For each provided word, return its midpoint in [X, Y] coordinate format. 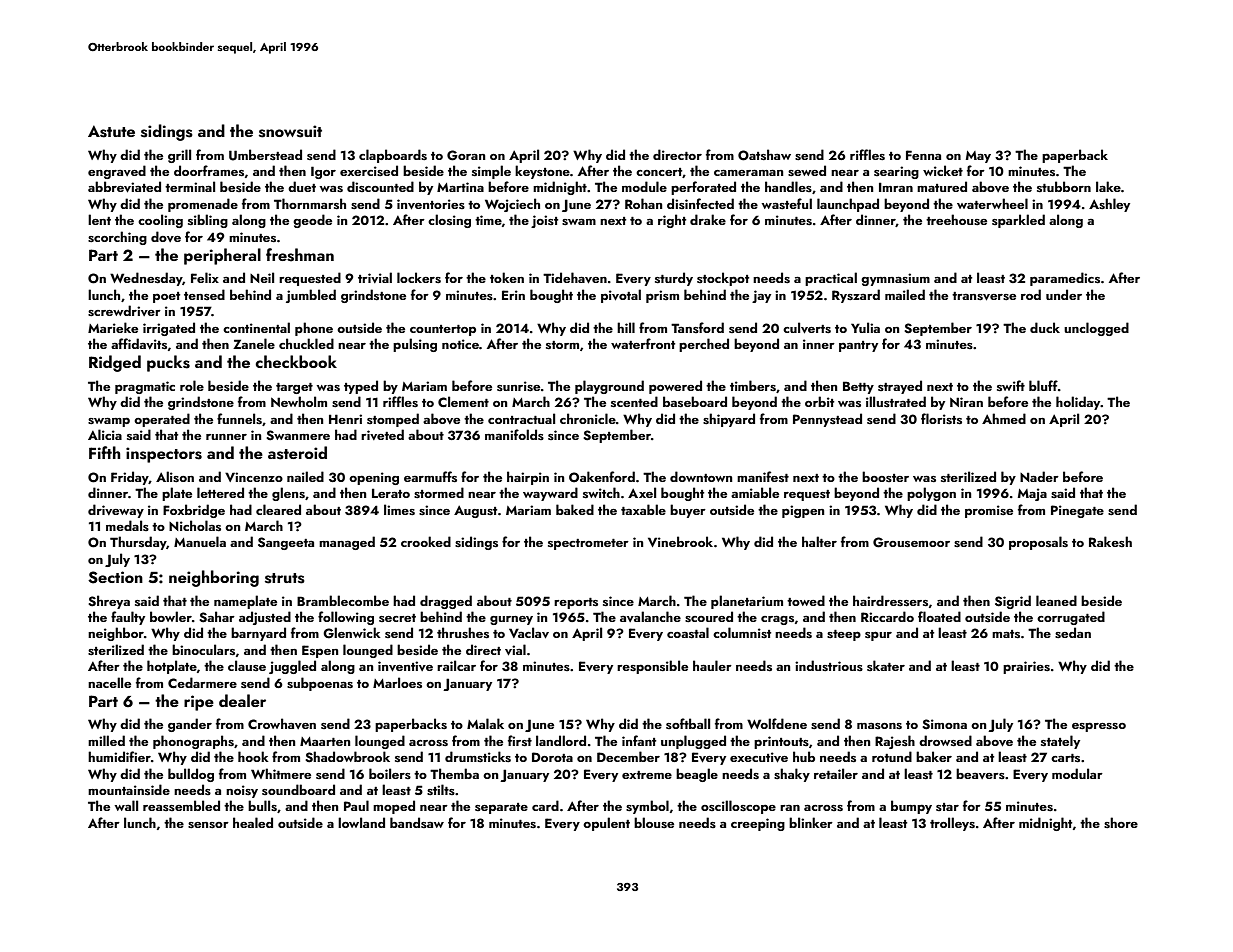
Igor [323, 172]
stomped [393, 420]
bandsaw [417, 822]
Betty [858, 387]
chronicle [588, 418]
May [978, 157]
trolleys [952, 824]
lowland [361, 822]
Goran [466, 155]
